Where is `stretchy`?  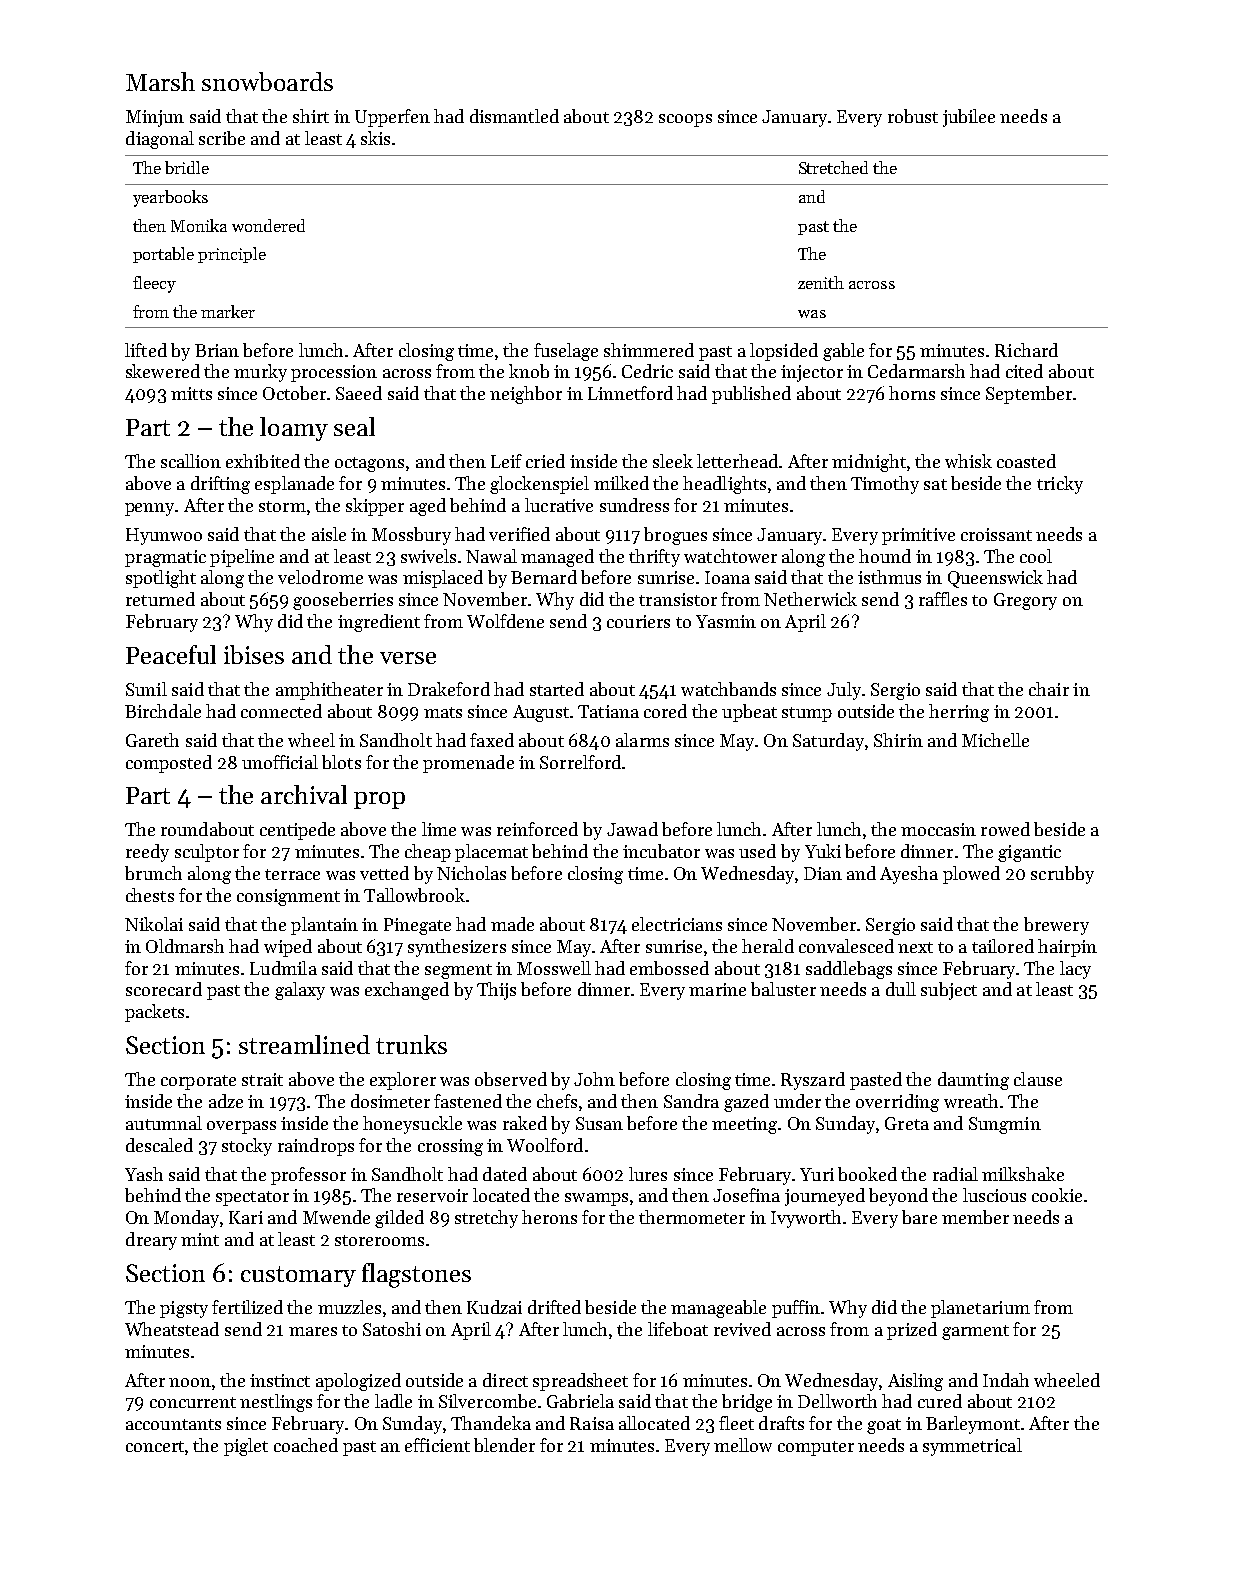
stretchy is located at coordinates (486, 1219).
